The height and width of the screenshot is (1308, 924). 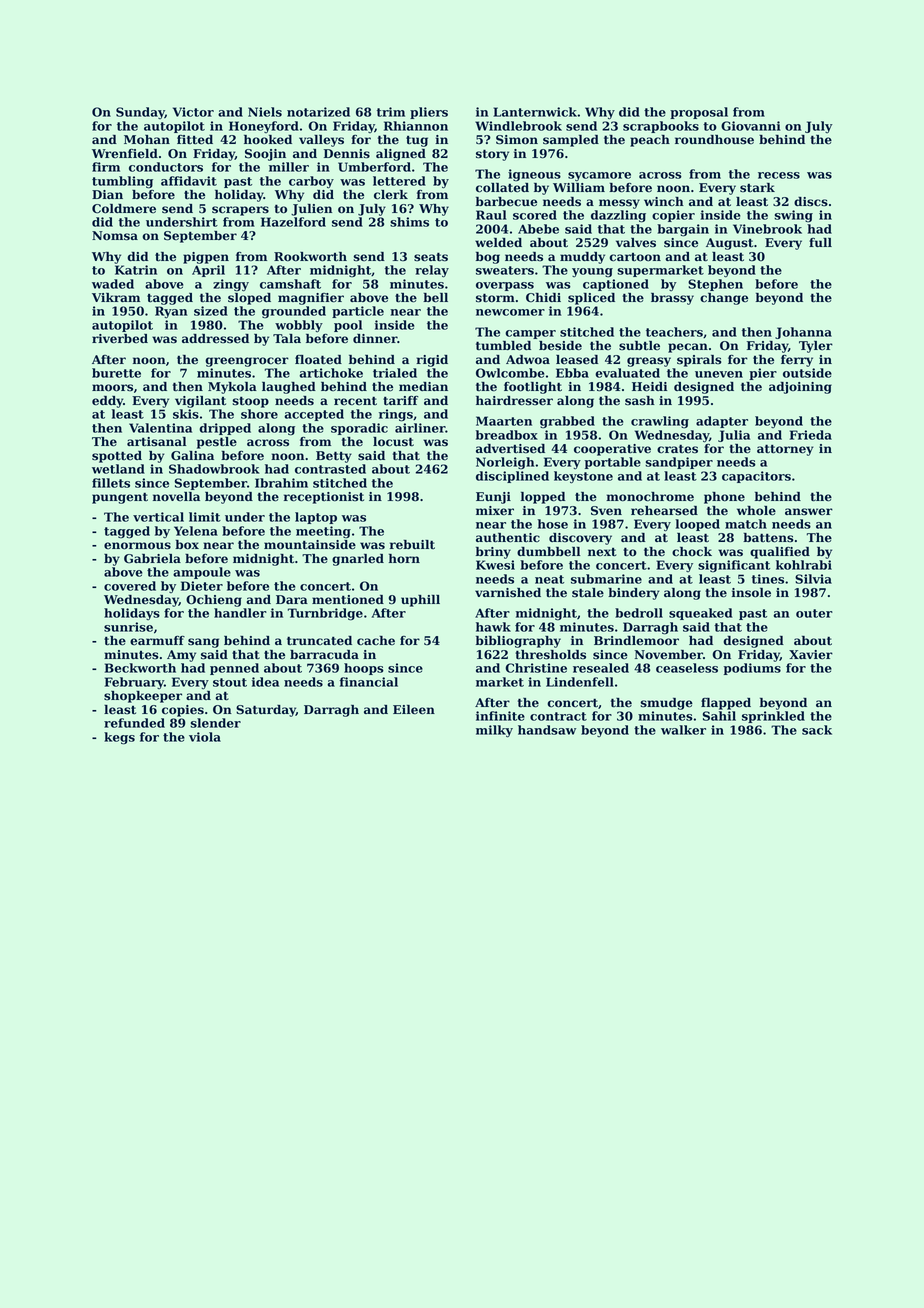 What do you see at coordinates (729, 244) in the screenshot?
I see `August` at bounding box center [729, 244].
